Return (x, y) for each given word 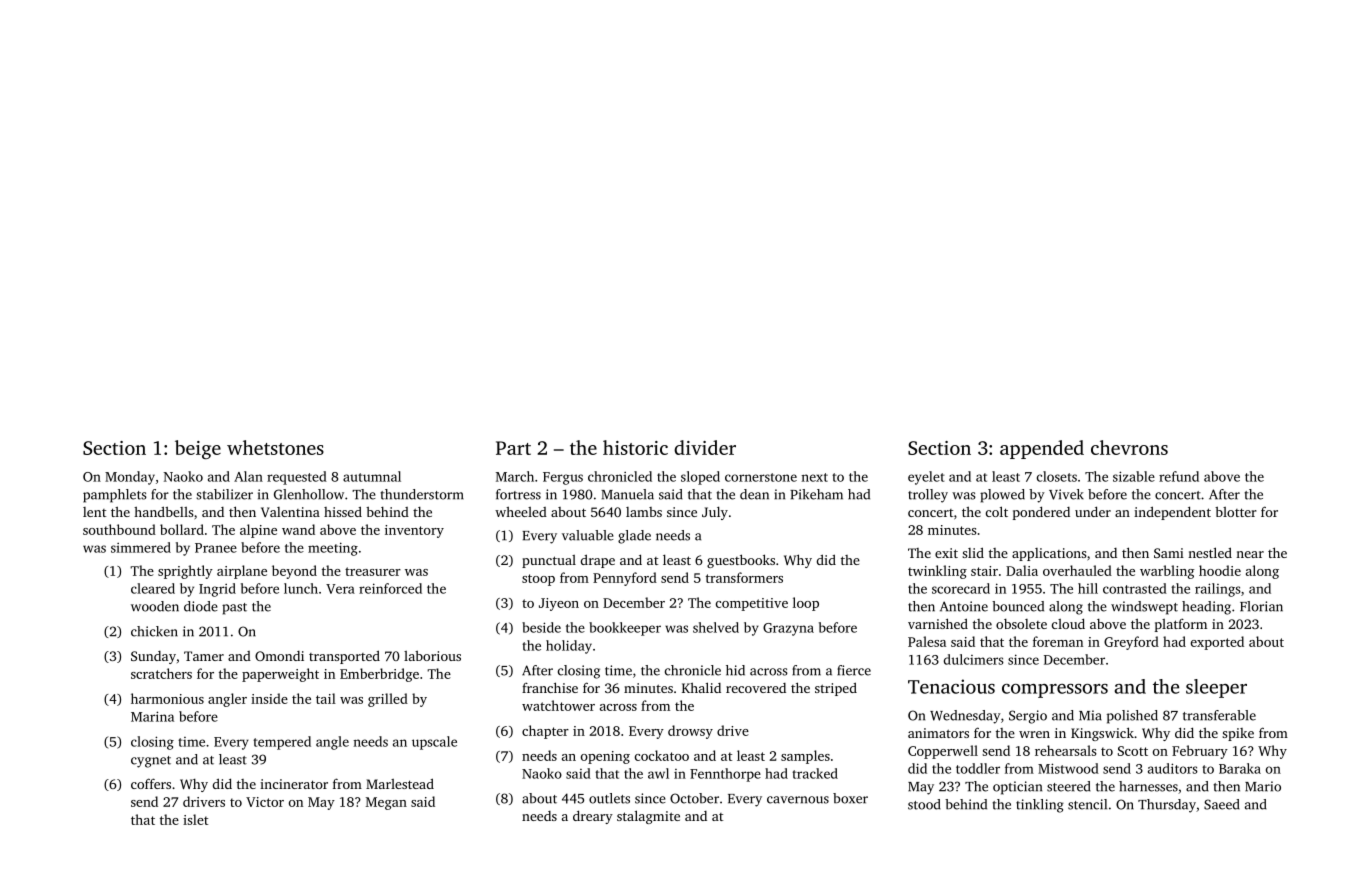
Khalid (701, 687)
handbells (163, 511)
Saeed (1222, 804)
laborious (432, 656)
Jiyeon (559, 604)
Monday (130, 478)
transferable (1219, 715)
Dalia (1022, 570)
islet (195, 819)
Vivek (1066, 494)
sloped (700, 478)
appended (1042, 449)
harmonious (167, 698)
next (814, 477)
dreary (593, 817)
